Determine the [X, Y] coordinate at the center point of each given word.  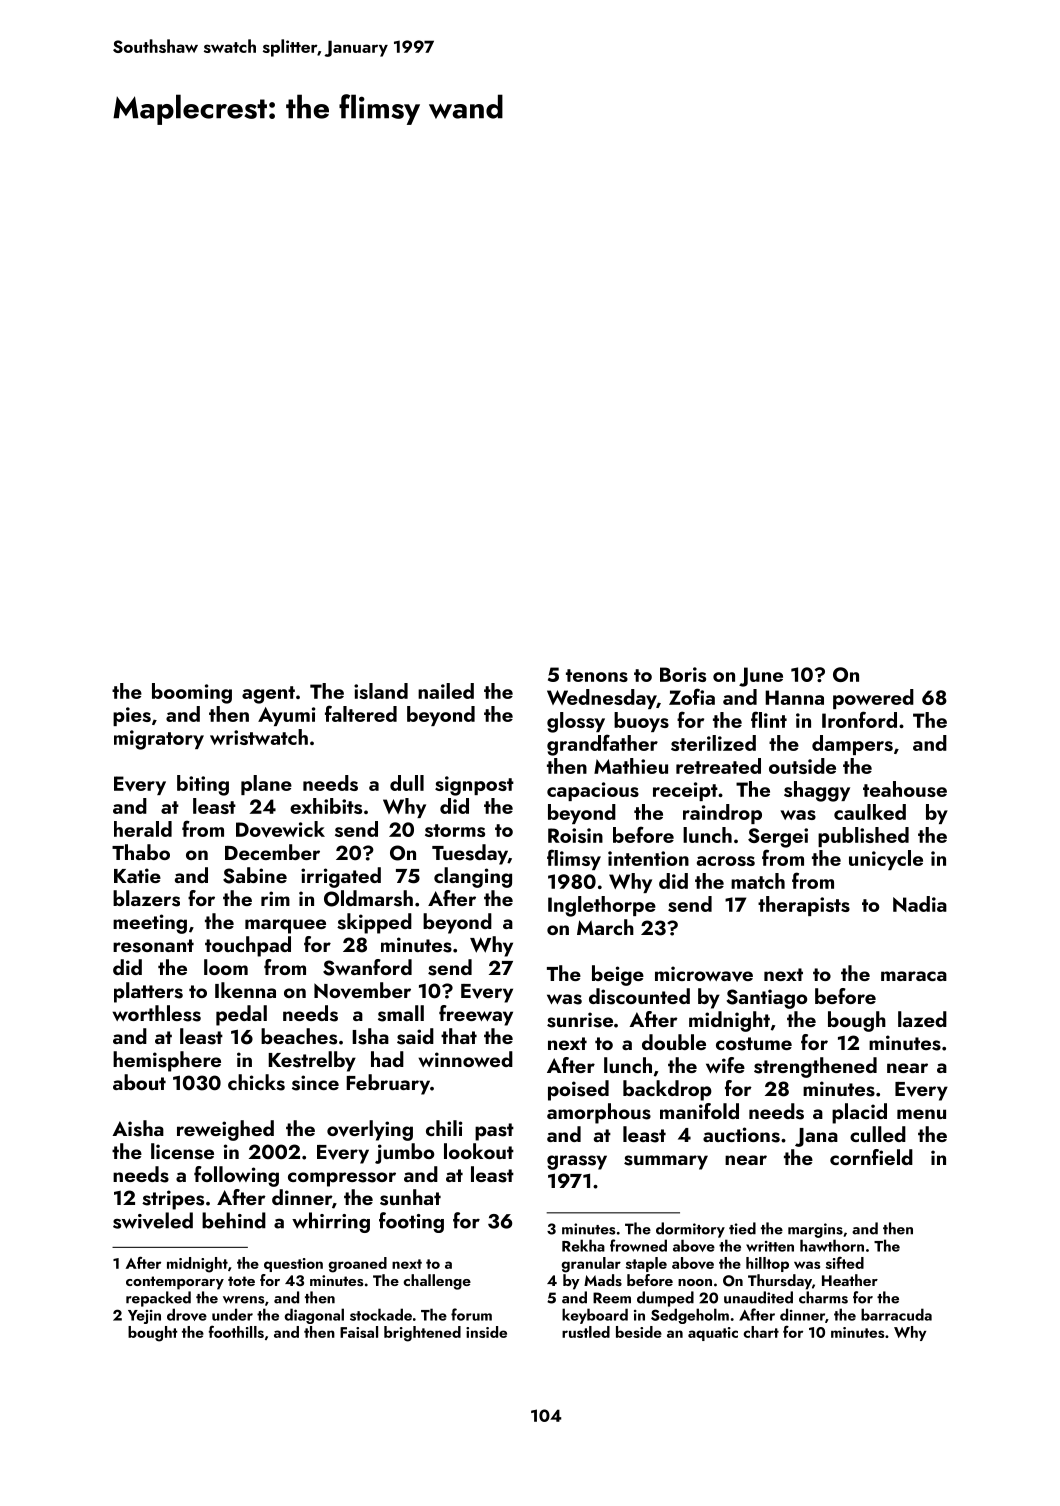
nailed [446, 691]
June [761, 677]
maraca [914, 976]
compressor [342, 1179]
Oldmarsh [368, 898]
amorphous [599, 1113]
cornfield [871, 1157]
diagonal [314, 1316]
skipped [374, 923]
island [381, 691]
